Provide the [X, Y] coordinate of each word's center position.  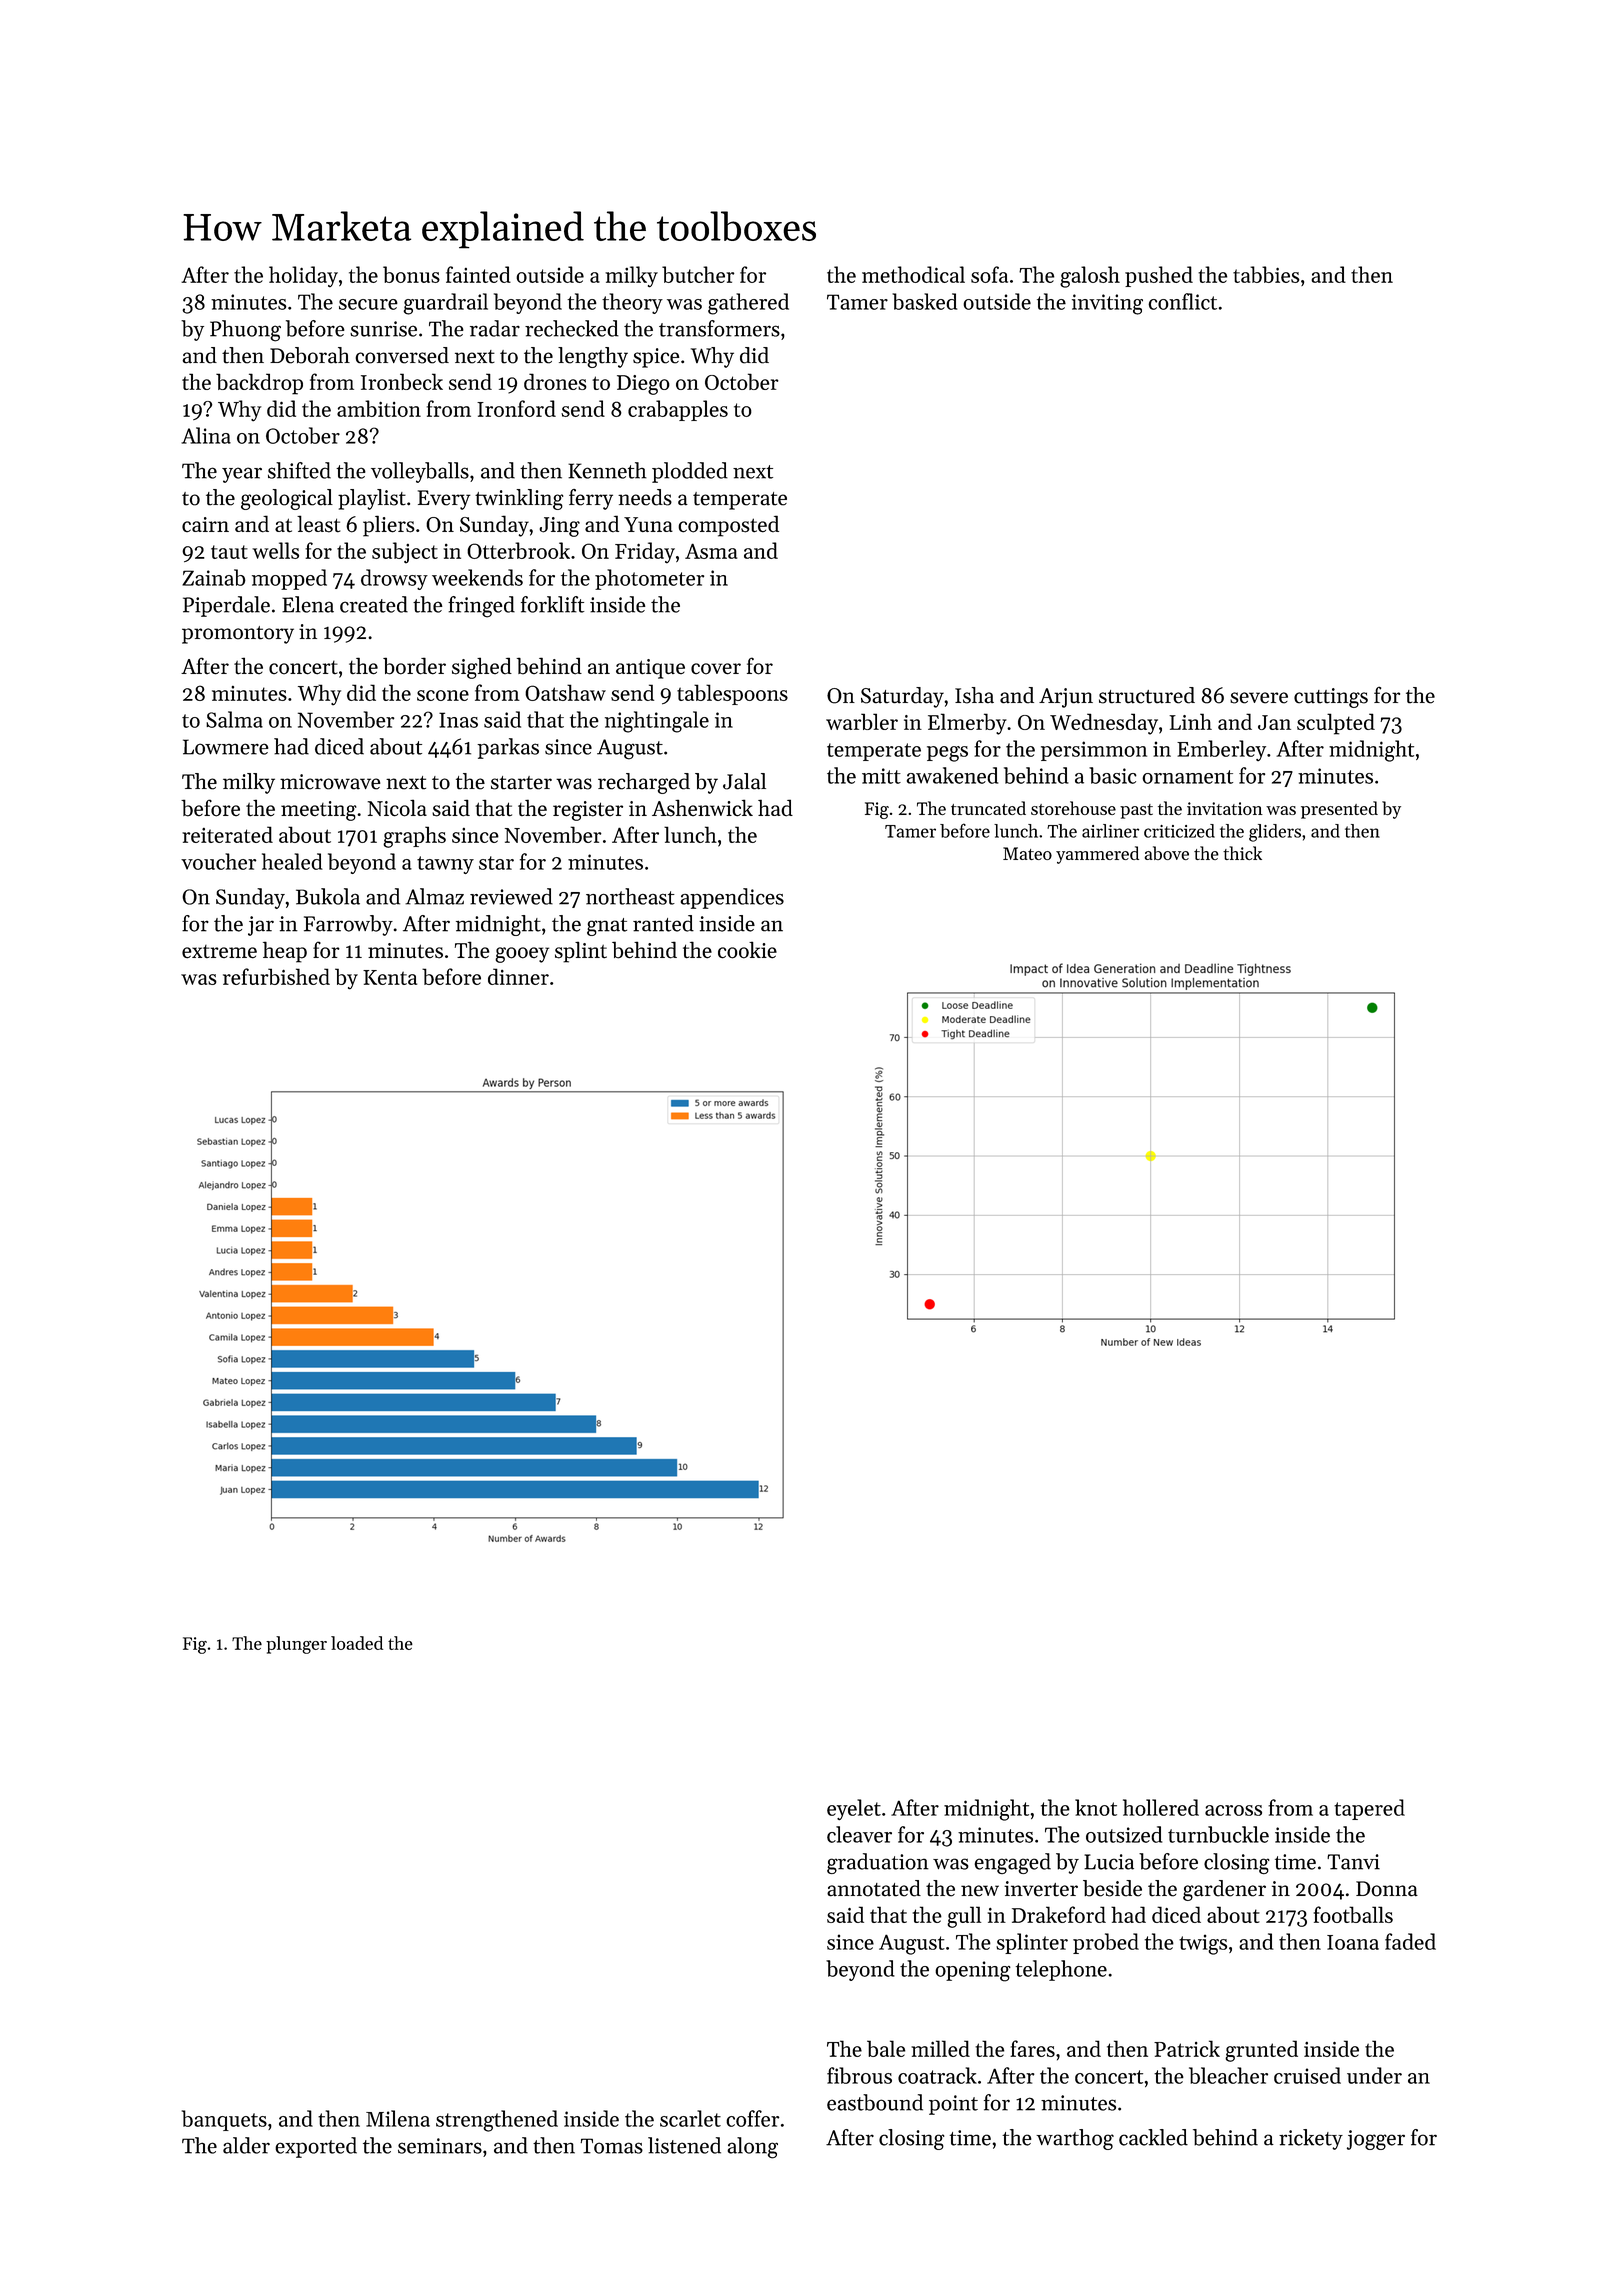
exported [316, 2147]
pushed [1159, 276]
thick [1242, 853]
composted [728, 526]
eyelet [854, 1809]
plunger [296, 1645]
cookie [747, 950]
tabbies [1266, 274]
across [1233, 1810]
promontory [238, 635]
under [1374, 2075]
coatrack [937, 2075]
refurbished [276, 976]
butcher [698, 274]
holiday [303, 277]
